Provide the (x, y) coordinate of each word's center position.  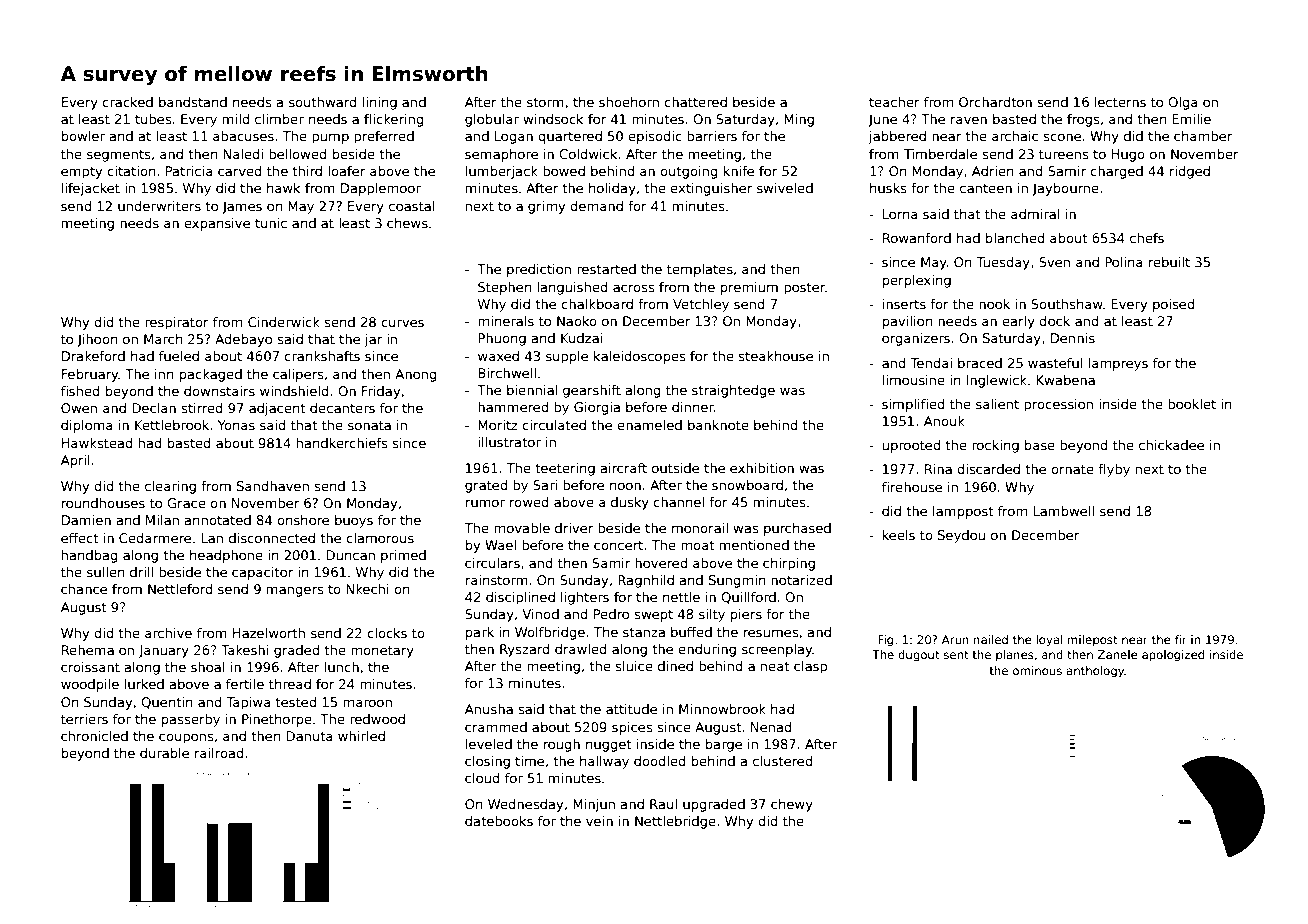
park (480, 633)
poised (1174, 305)
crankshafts (322, 356)
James (242, 207)
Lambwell (1063, 511)
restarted (606, 269)
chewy (792, 805)
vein (599, 821)
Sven (1054, 262)
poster (804, 289)
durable (164, 753)
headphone (226, 556)
